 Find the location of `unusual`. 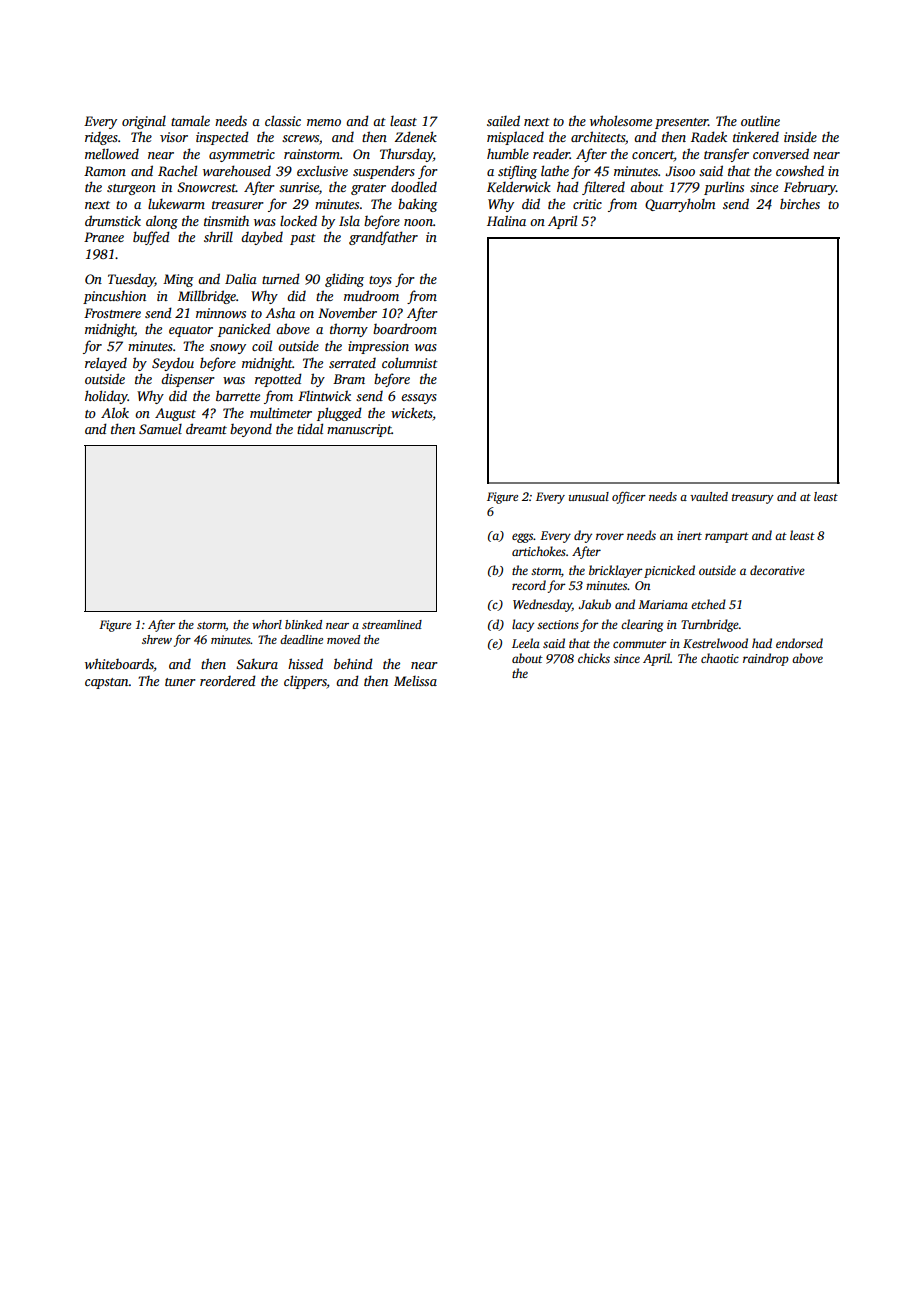

unusual is located at coordinates (589, 496).
